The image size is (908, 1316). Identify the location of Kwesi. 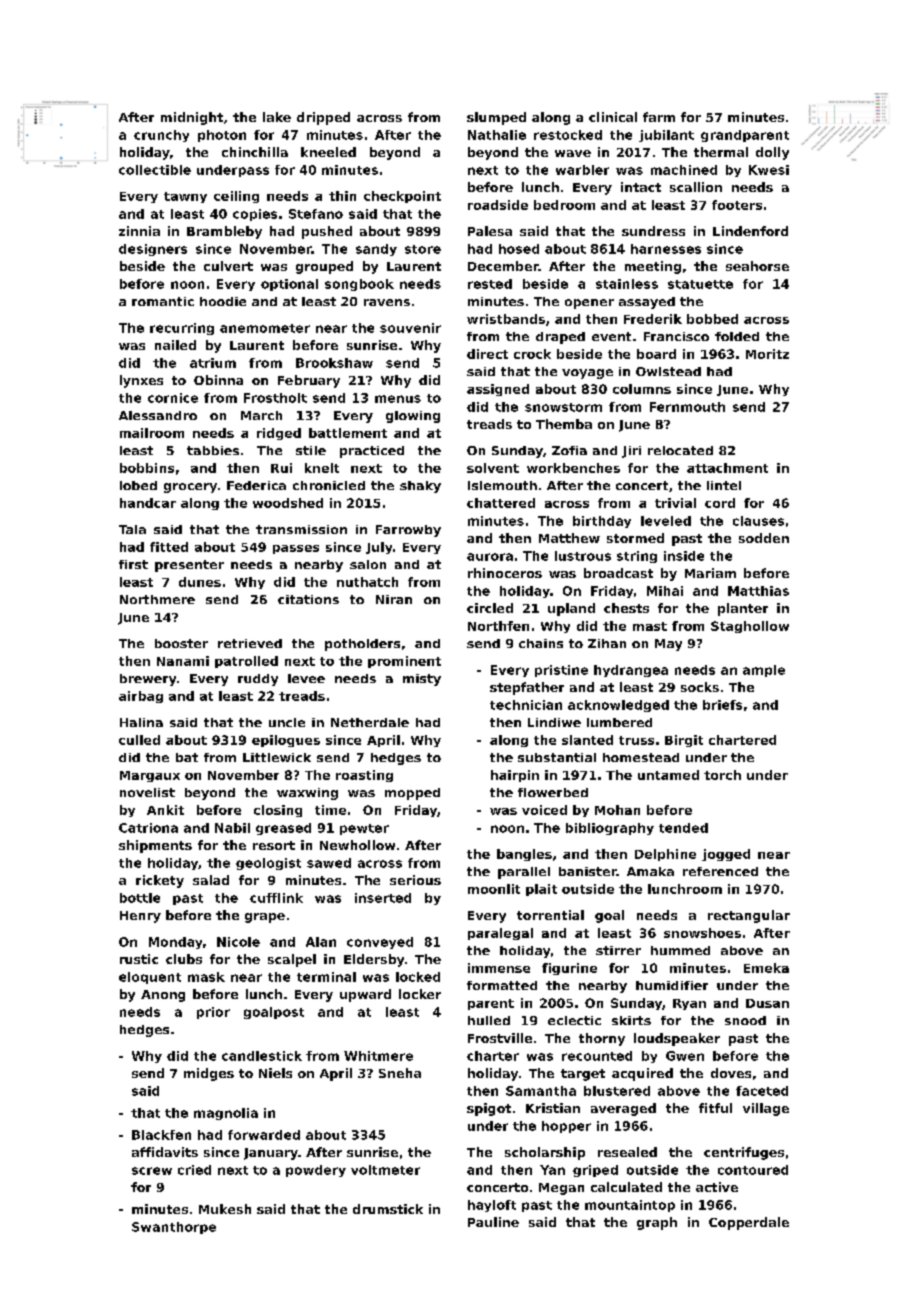
(769, 170).
